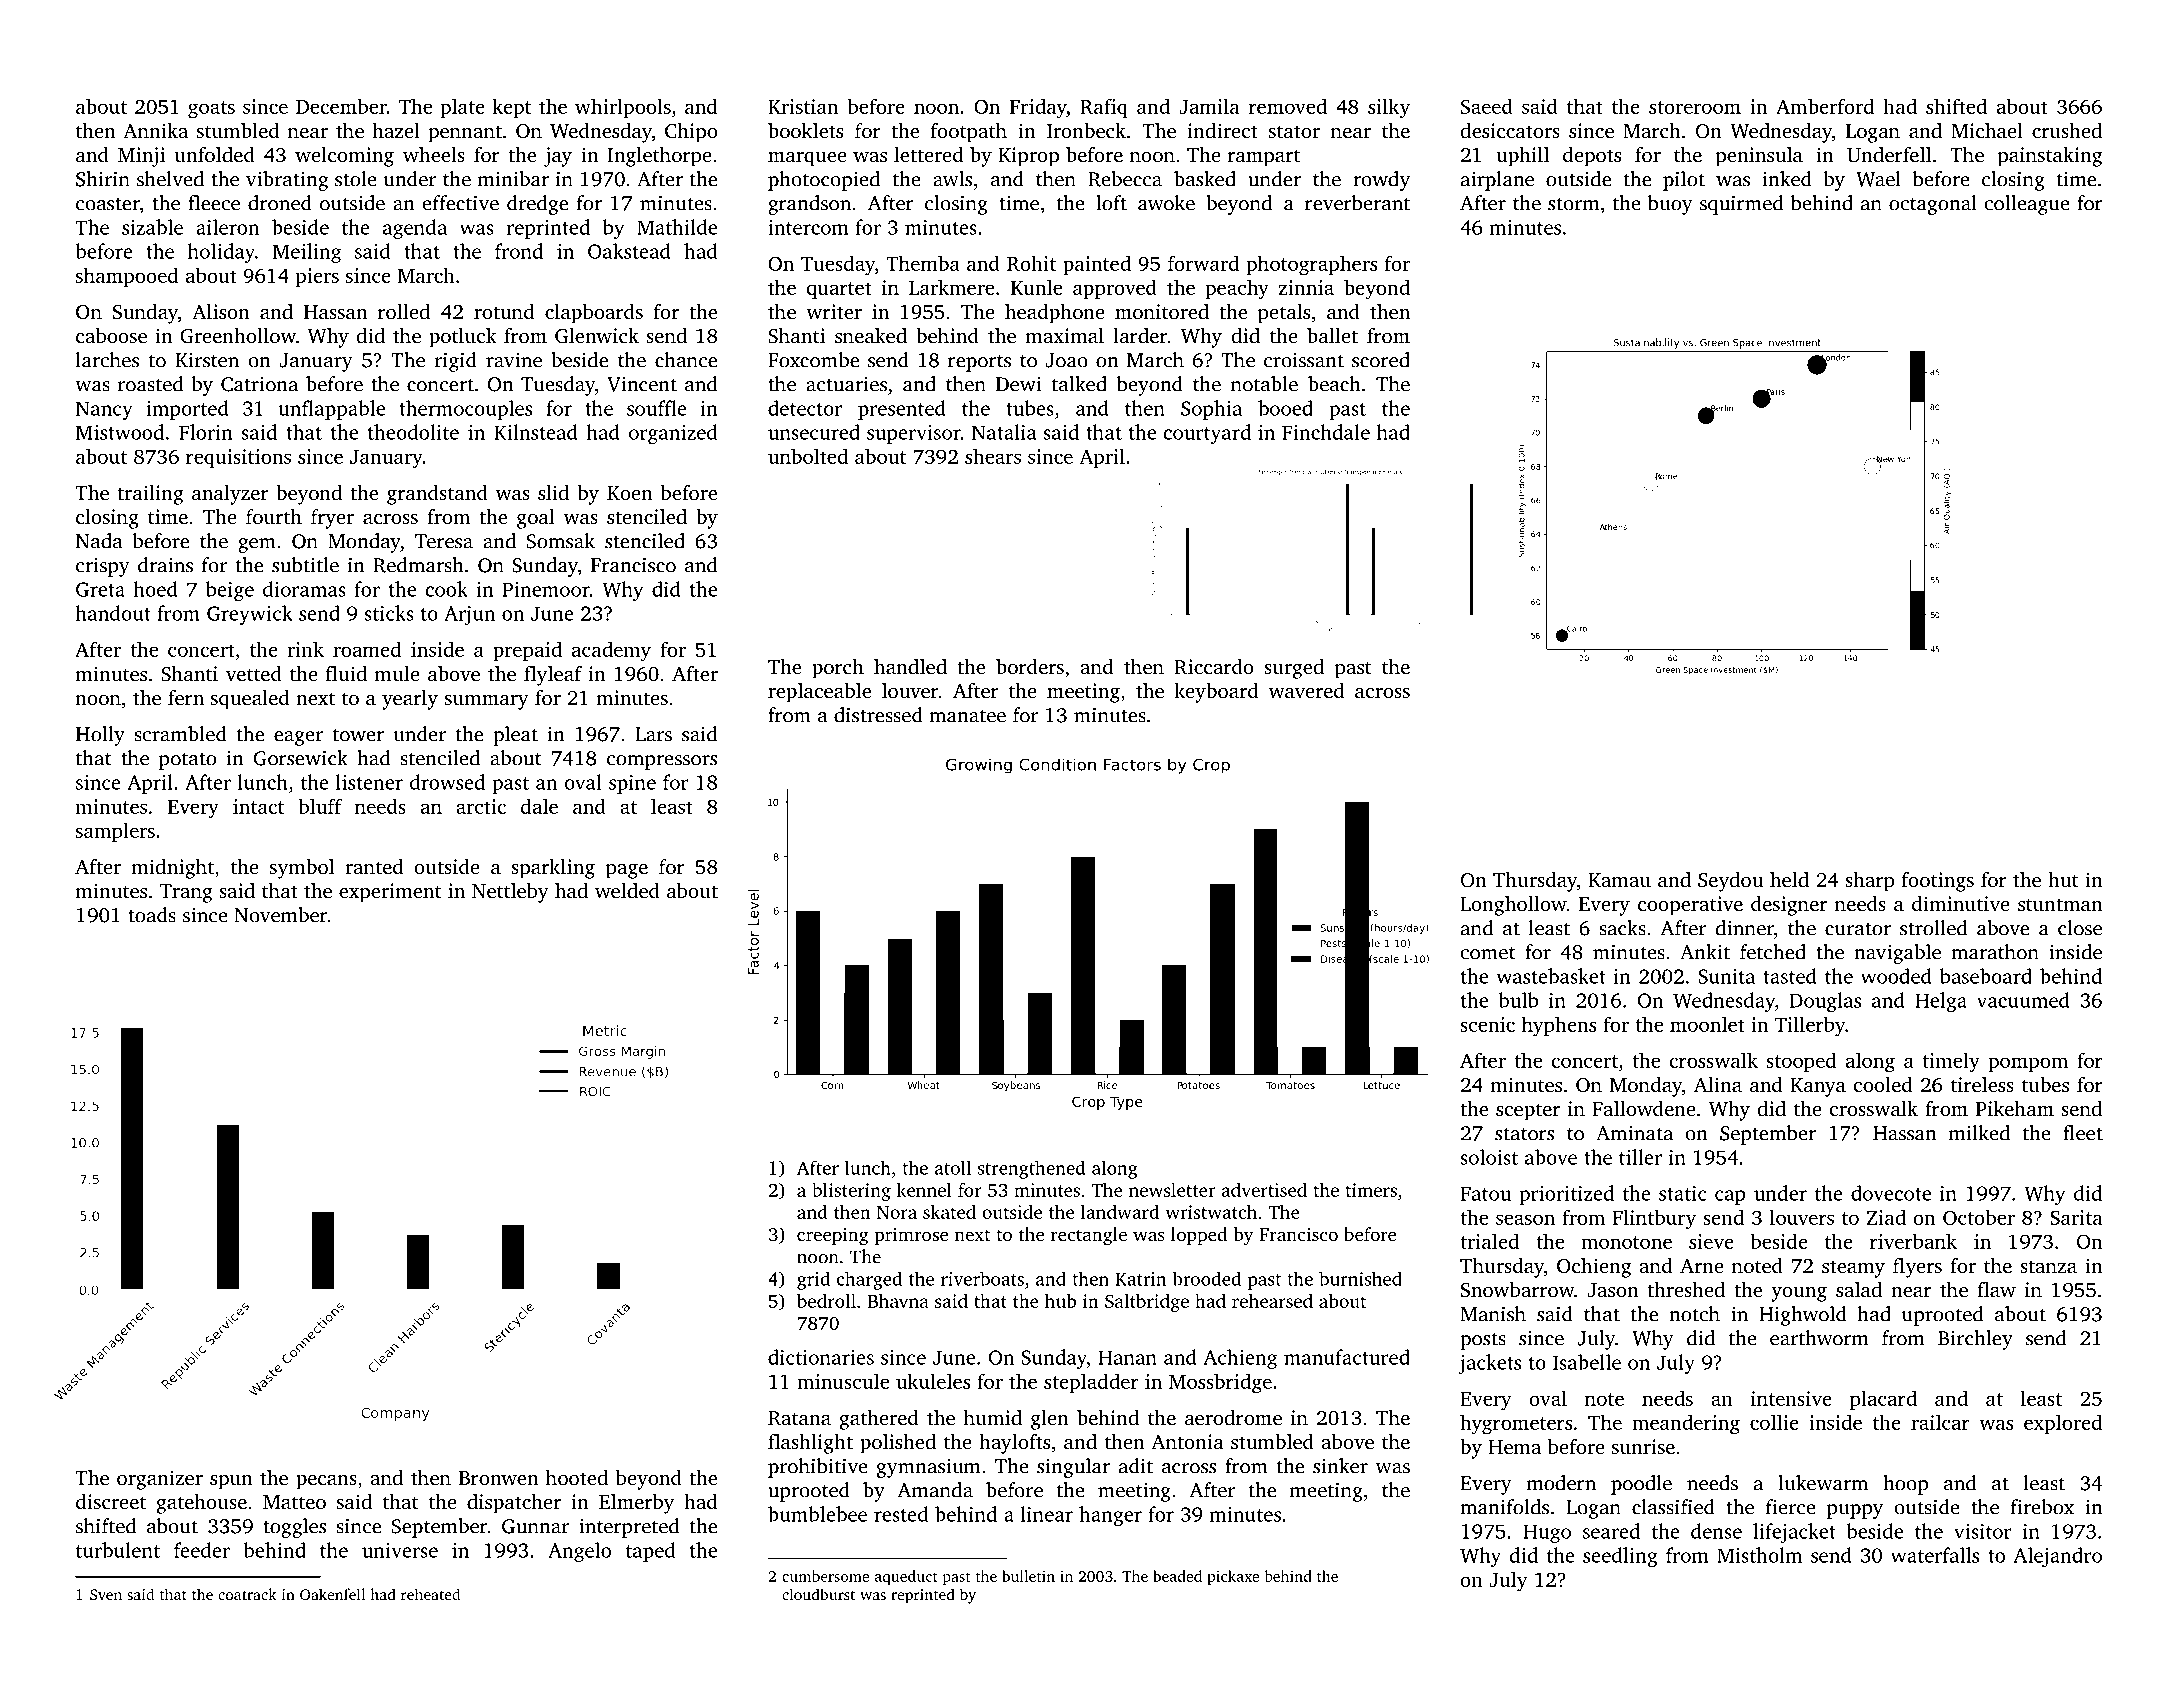 The image size is (2178, 1683). I want to click on prioritized, so click(1566, 1195).
